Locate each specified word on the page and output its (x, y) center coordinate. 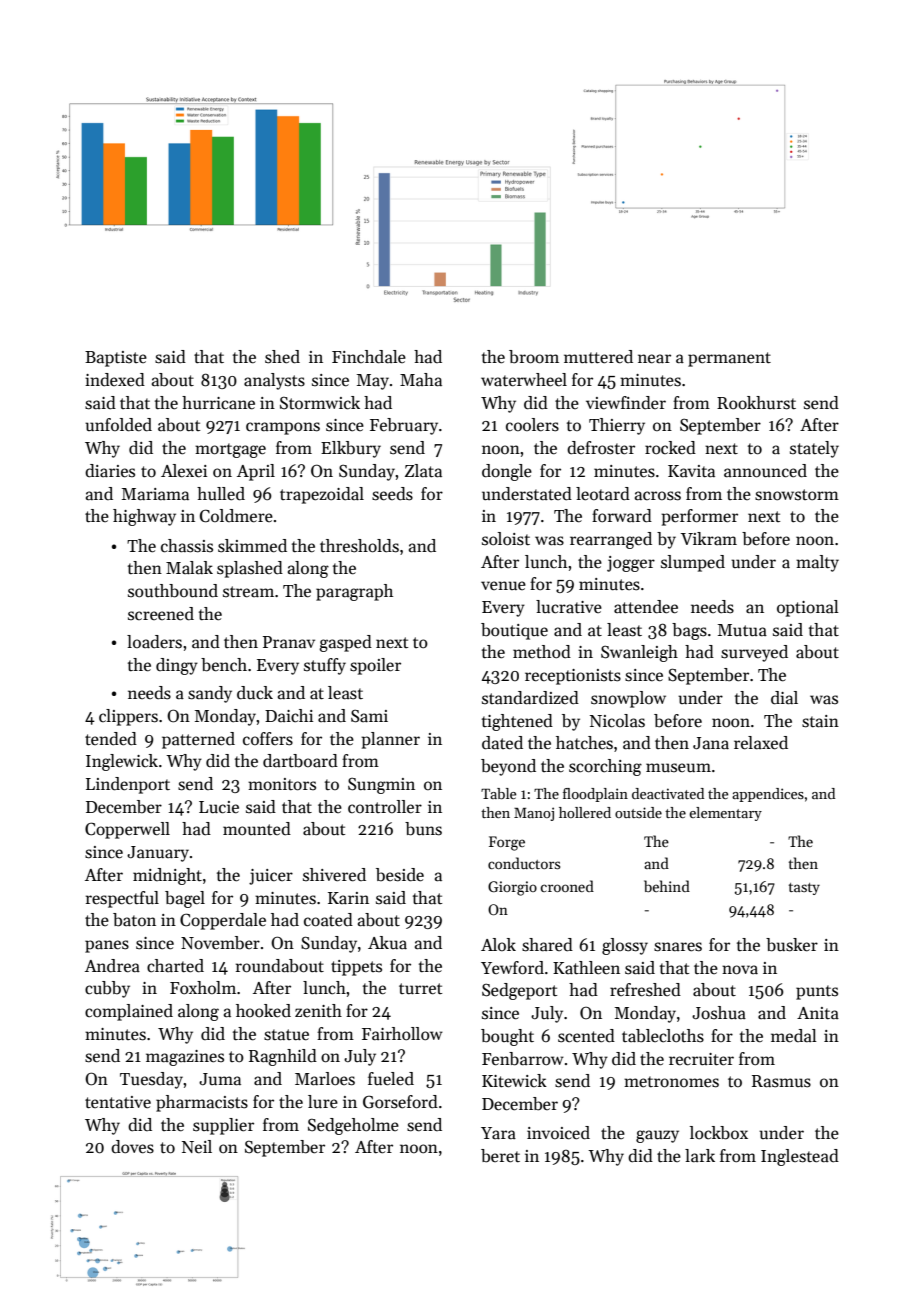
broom (534, 357)
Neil (197, 1147)
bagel (185, 899)
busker (792, 945)
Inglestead (800, 1157)
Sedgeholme (353, 1126)
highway (144, 517)
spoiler (375, 666)
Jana (711, 743)
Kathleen (586, 968)
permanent (729, 359)
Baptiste (116, 359)
